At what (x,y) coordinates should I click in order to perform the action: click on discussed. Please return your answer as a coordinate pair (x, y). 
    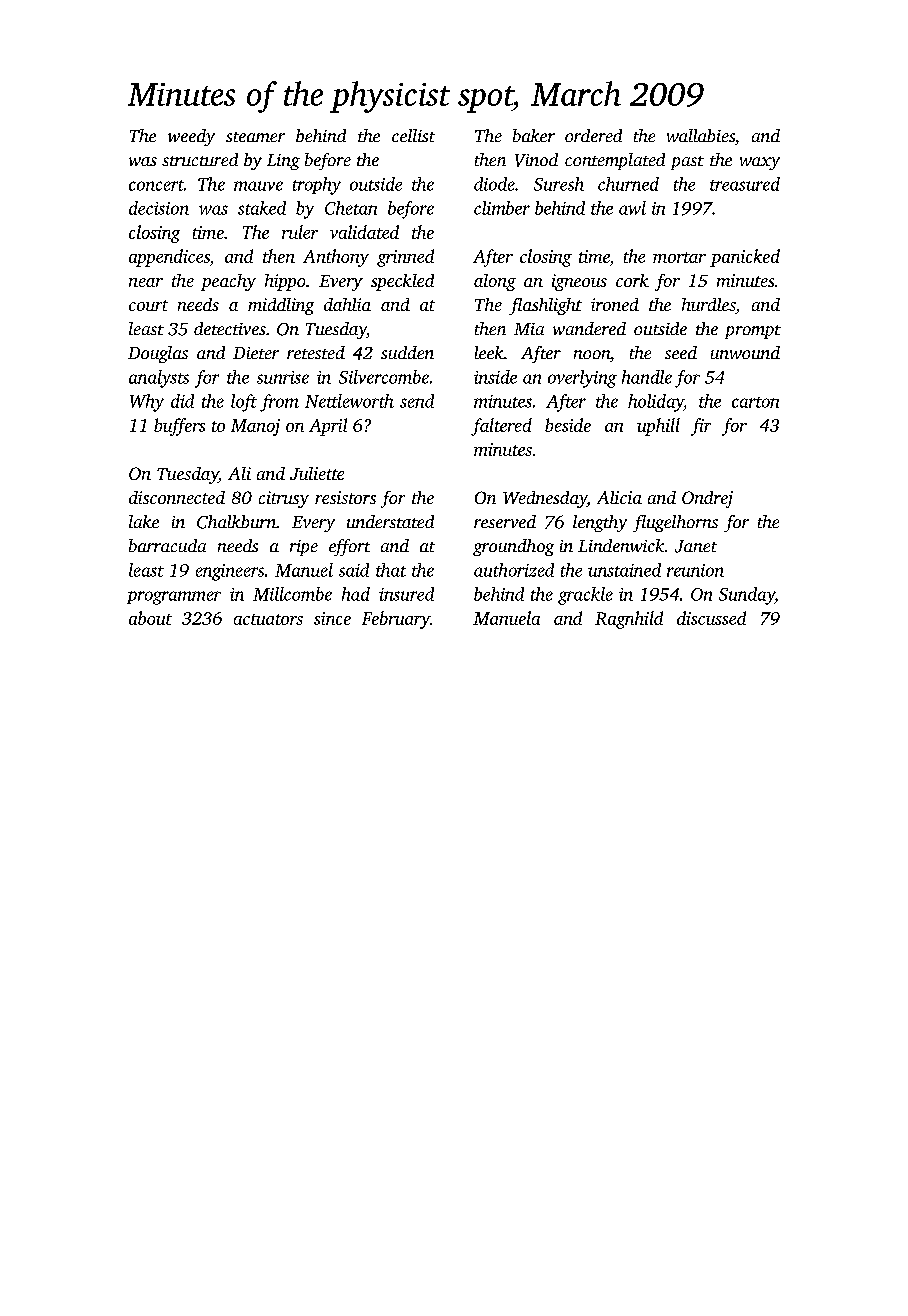
    Looking at the image, I should click on (711, 618).
